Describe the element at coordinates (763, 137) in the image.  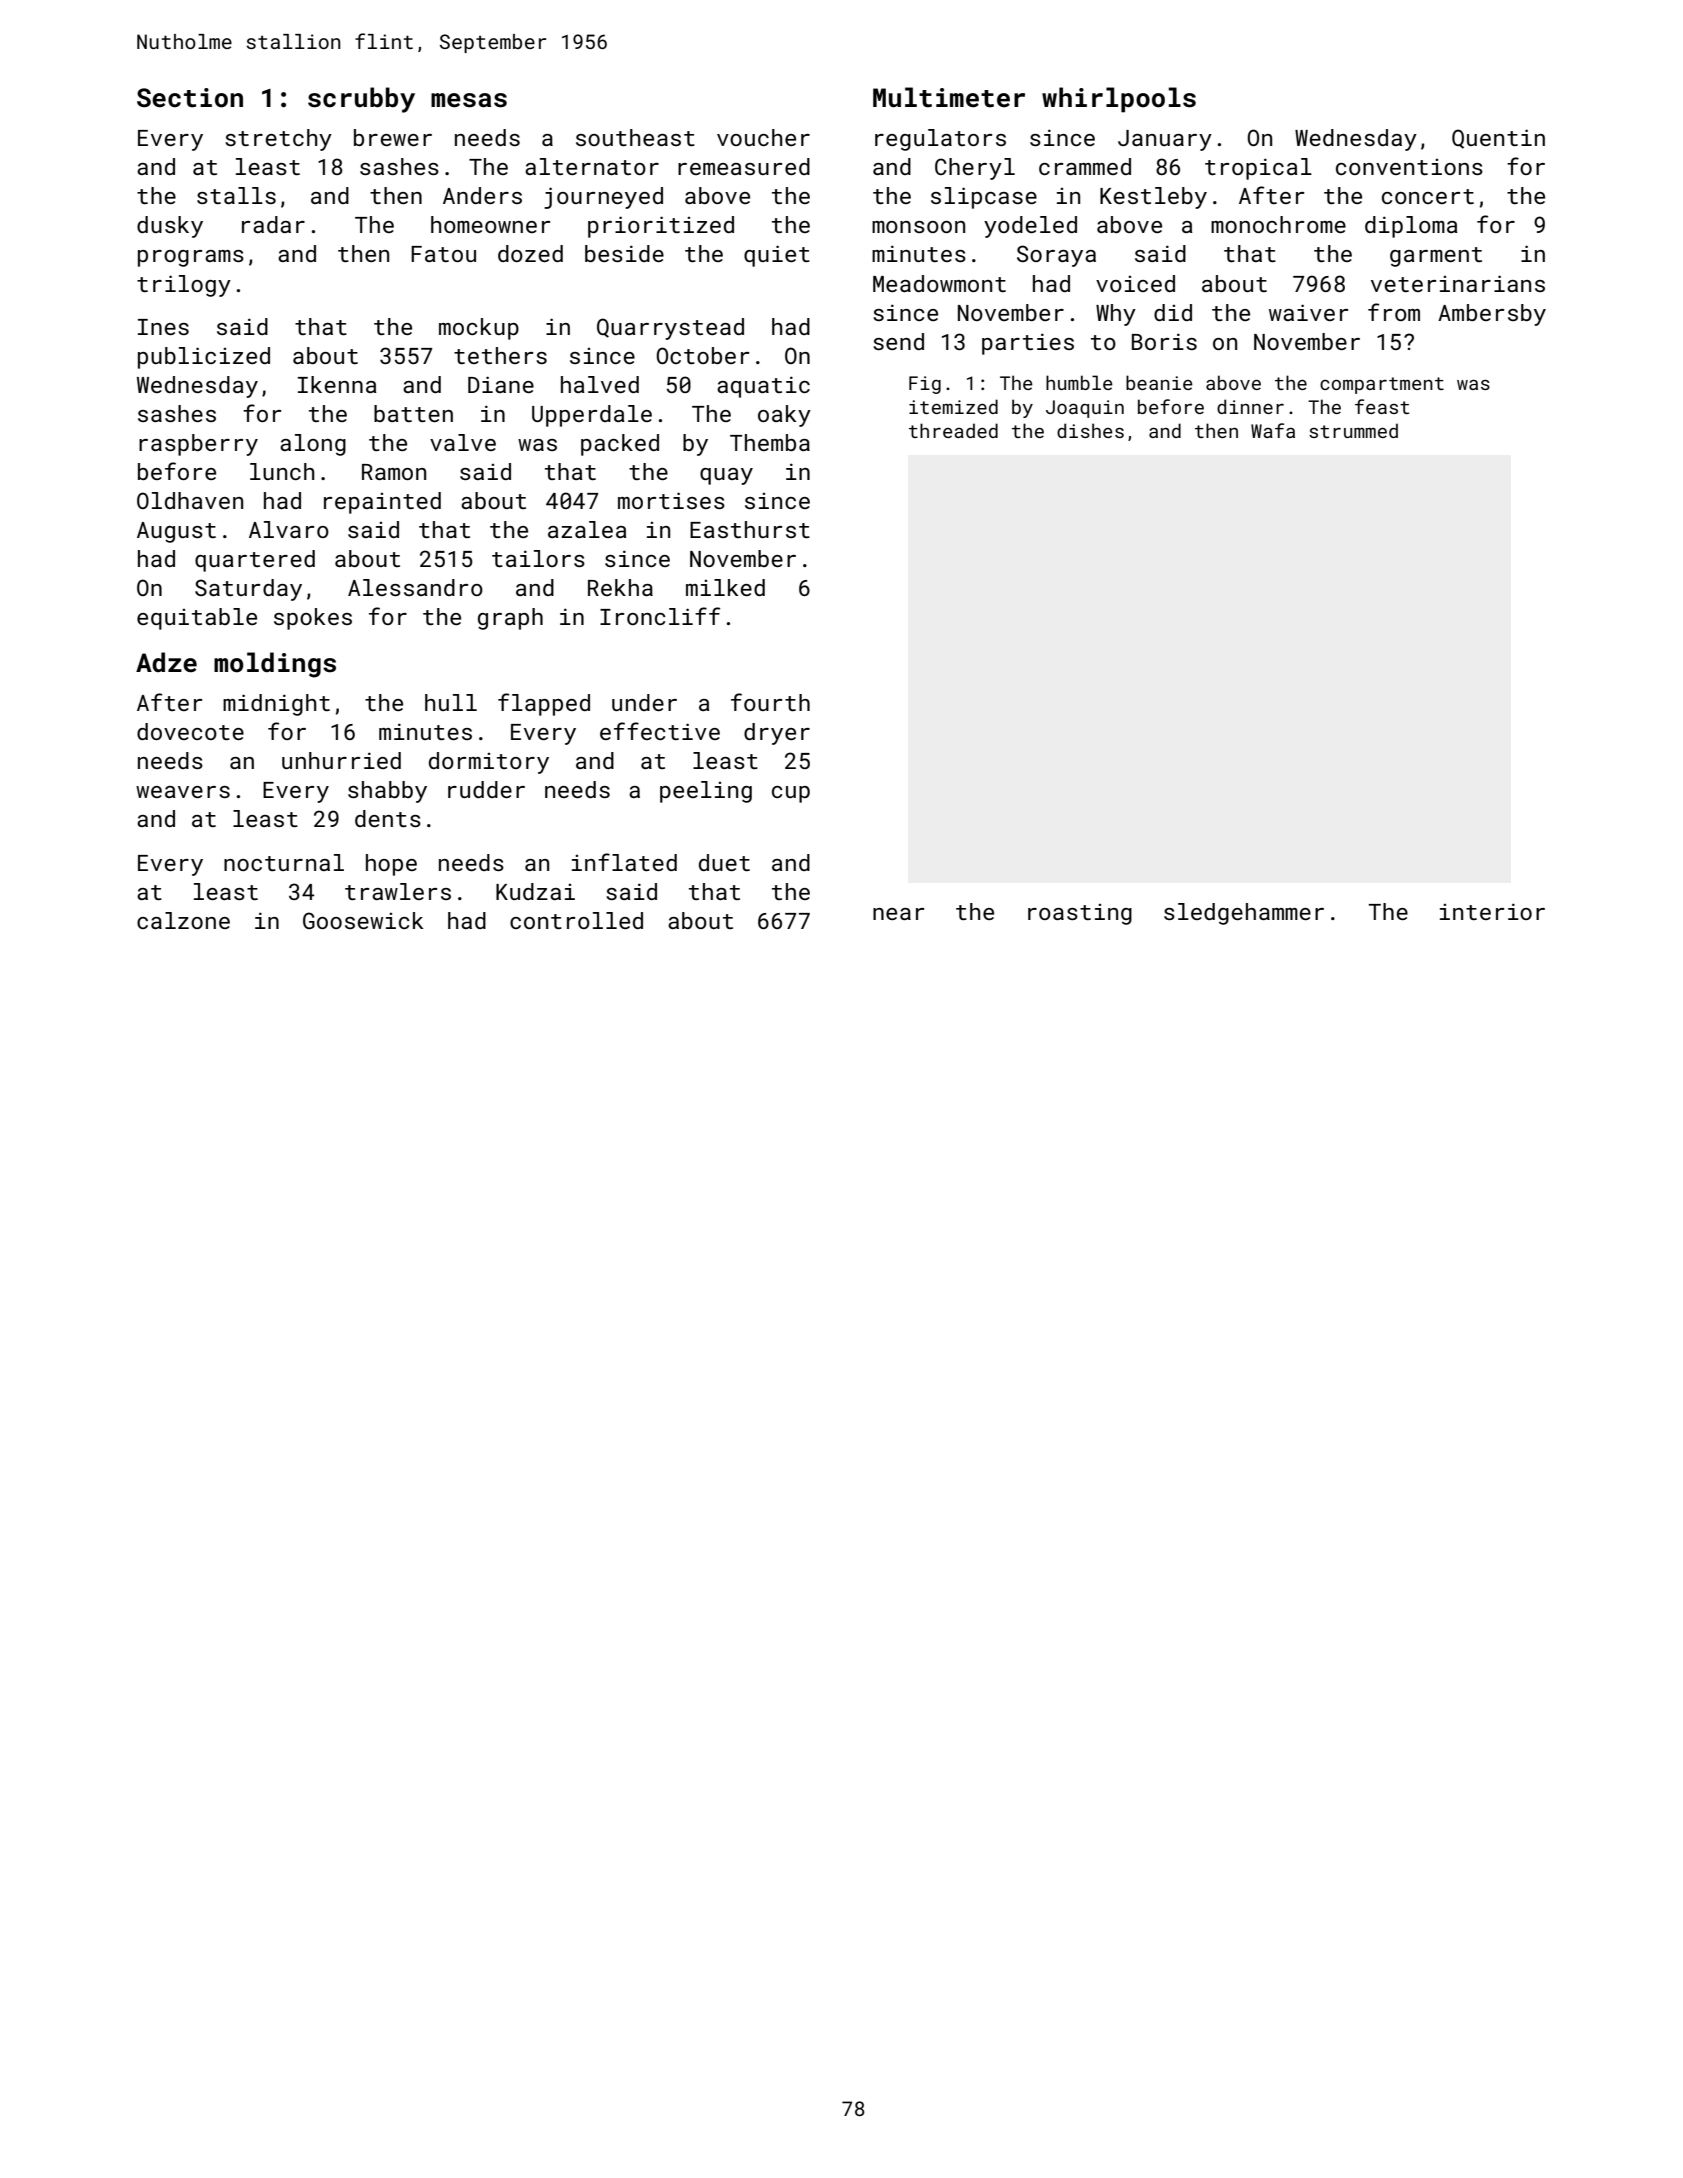
I see `voucher` at that location.
